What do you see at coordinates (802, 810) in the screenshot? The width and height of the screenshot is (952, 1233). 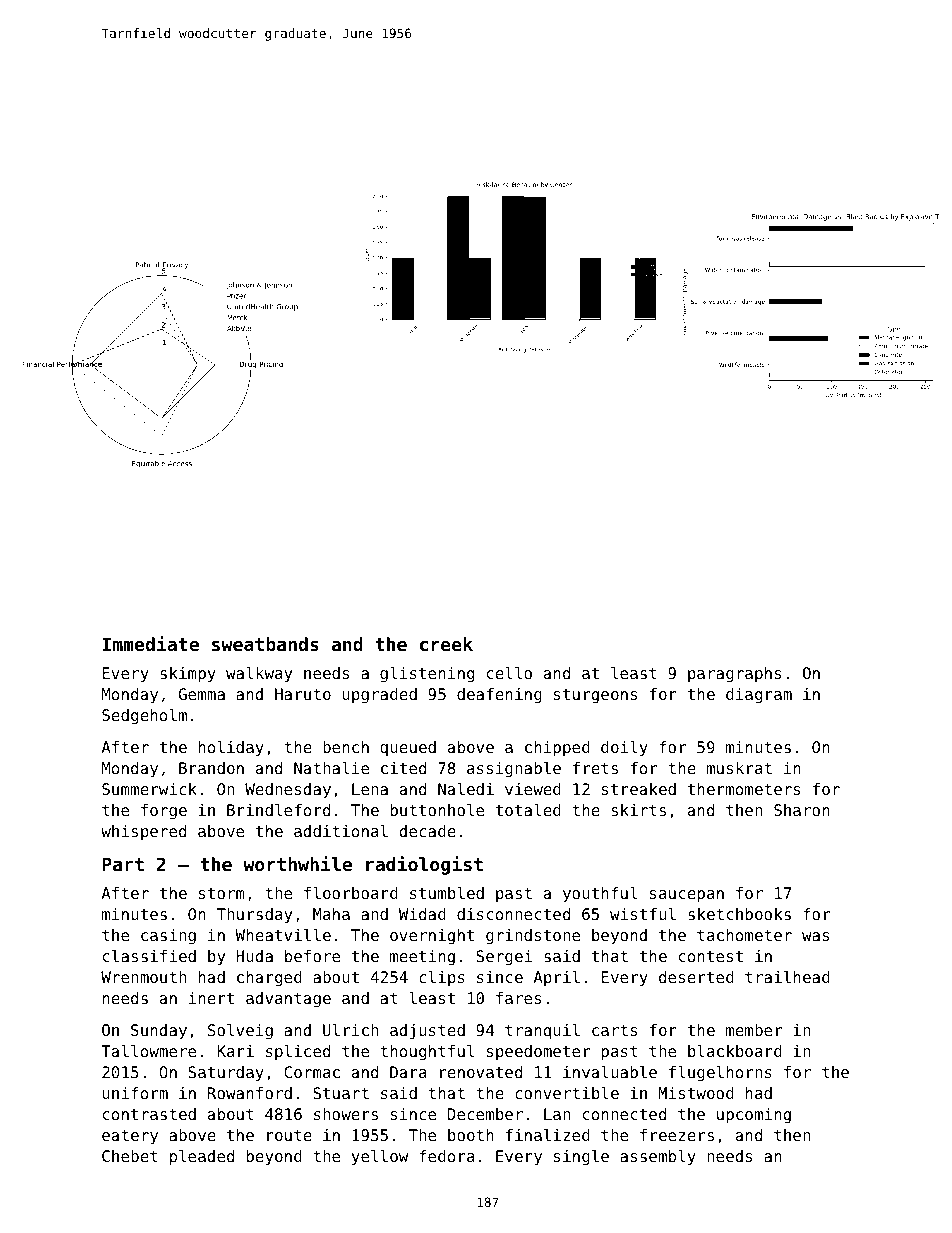 I see `Sharon` at bounding box center [802, 810].
